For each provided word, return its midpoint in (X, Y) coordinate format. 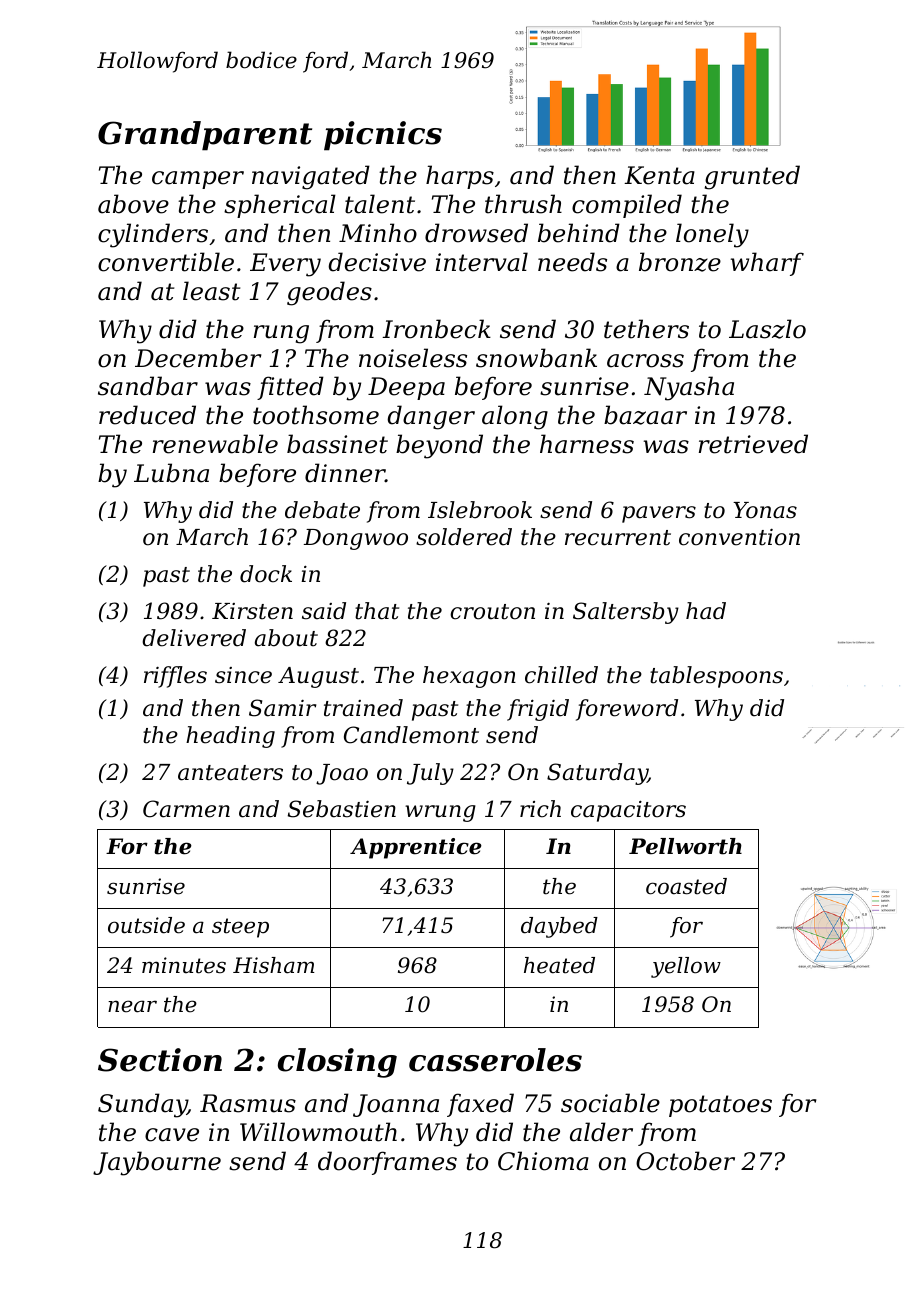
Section (160, 1060)
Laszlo (767, 329)
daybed (559, 927)
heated (559, 965)
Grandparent (205, 136)
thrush (523, 204)
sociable (610, 1103)
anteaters (230, 773)
